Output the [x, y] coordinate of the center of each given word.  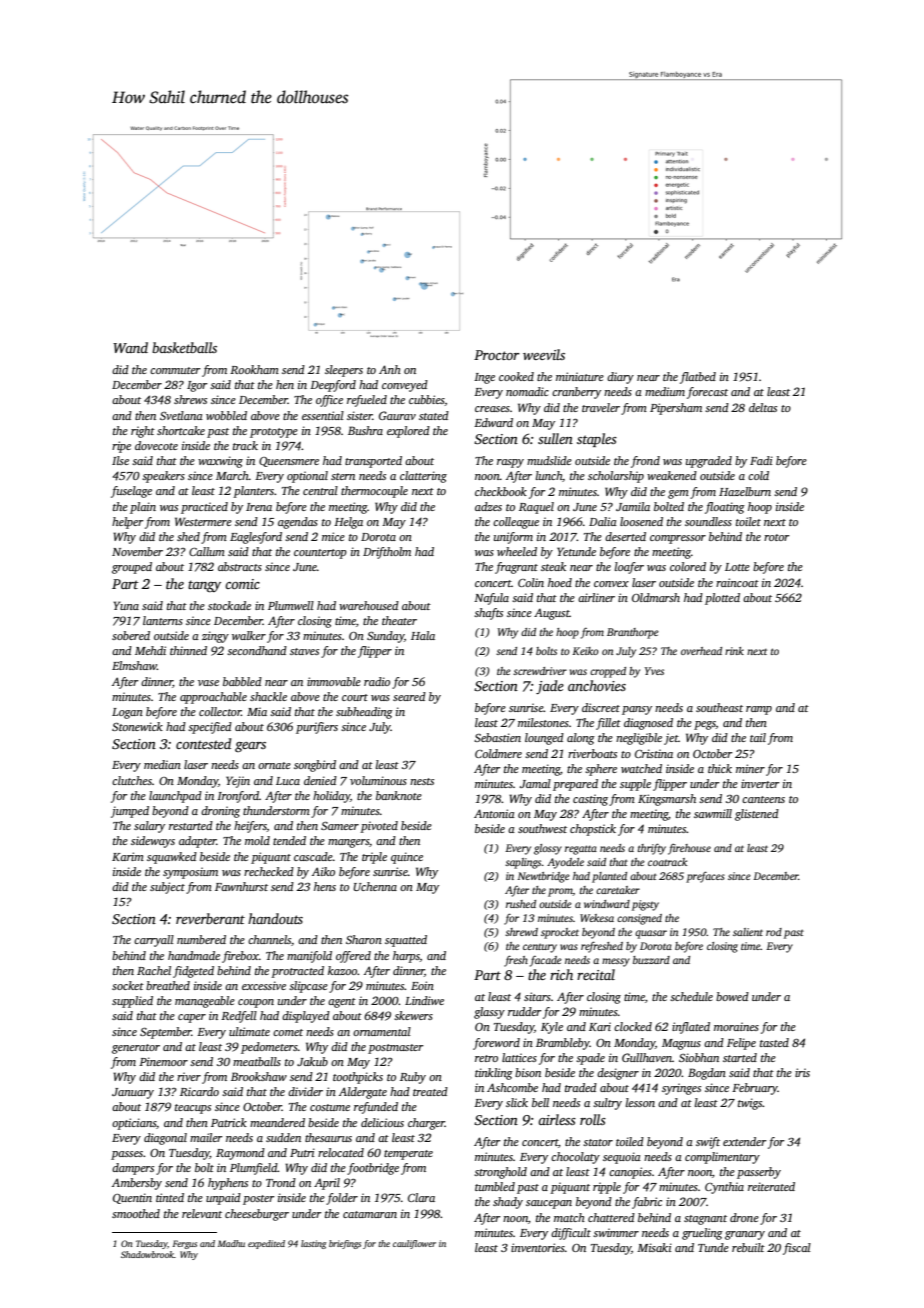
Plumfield [254, 1169]
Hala [423, 635]
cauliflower [414, 1244]
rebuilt [748, 1247]
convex [611, 584]
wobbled [226, 415]
